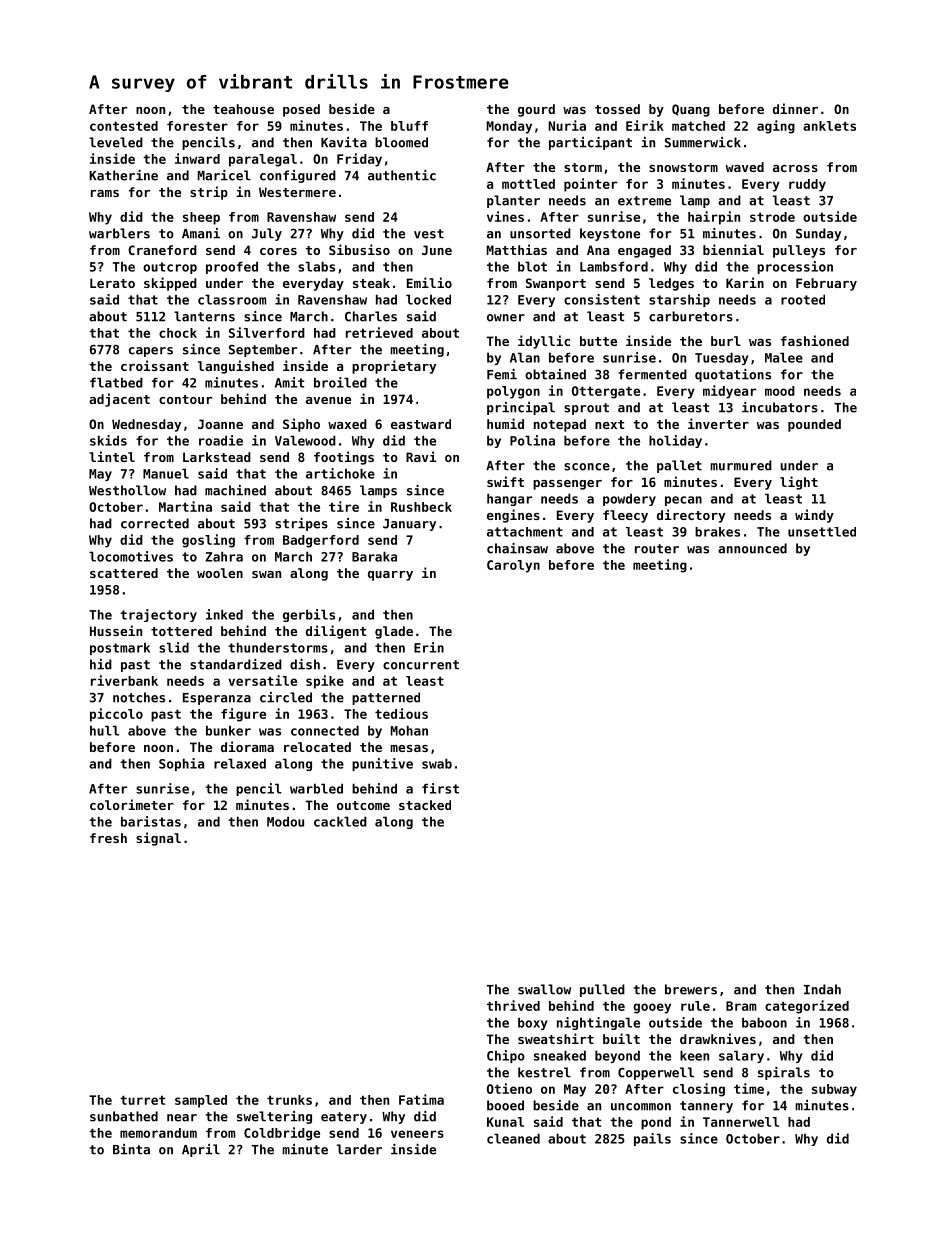 The image size is (952, 1233). What do you see at coordinates (409, 730) in the screenshot?
I see `Mohan` at bounding box center [409, 730].
